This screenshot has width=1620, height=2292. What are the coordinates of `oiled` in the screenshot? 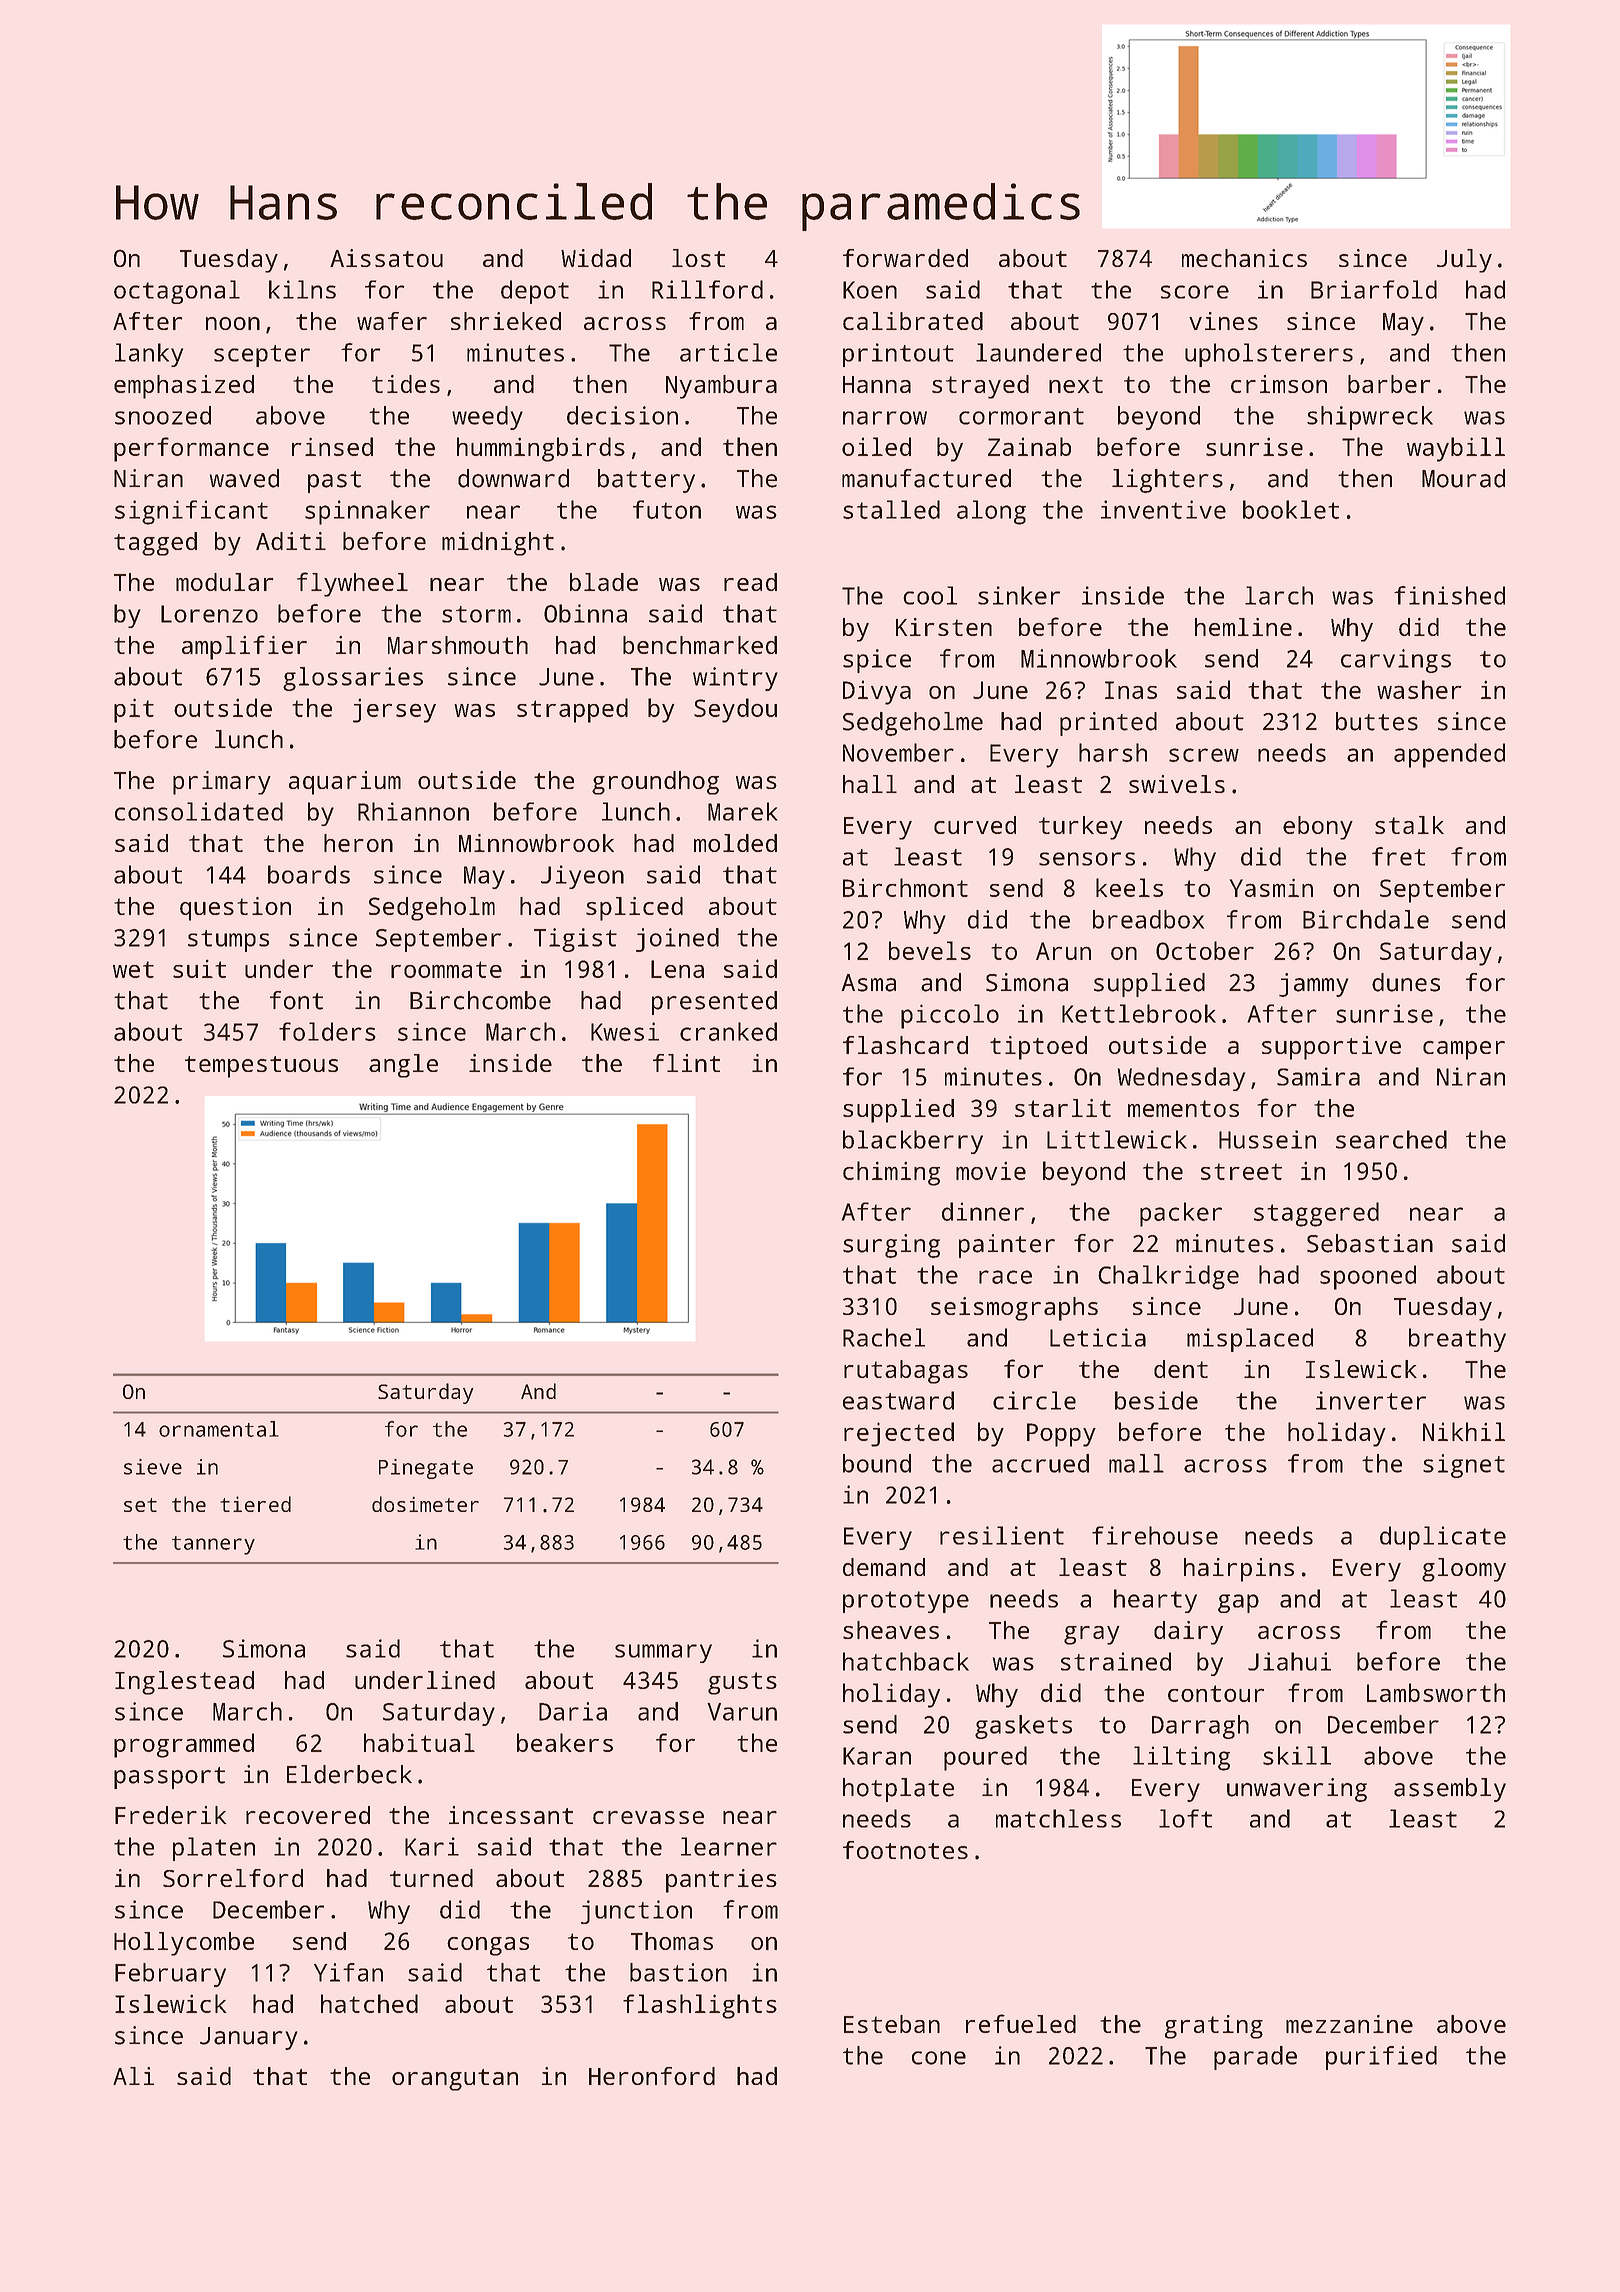 It's located at (876, 446).
